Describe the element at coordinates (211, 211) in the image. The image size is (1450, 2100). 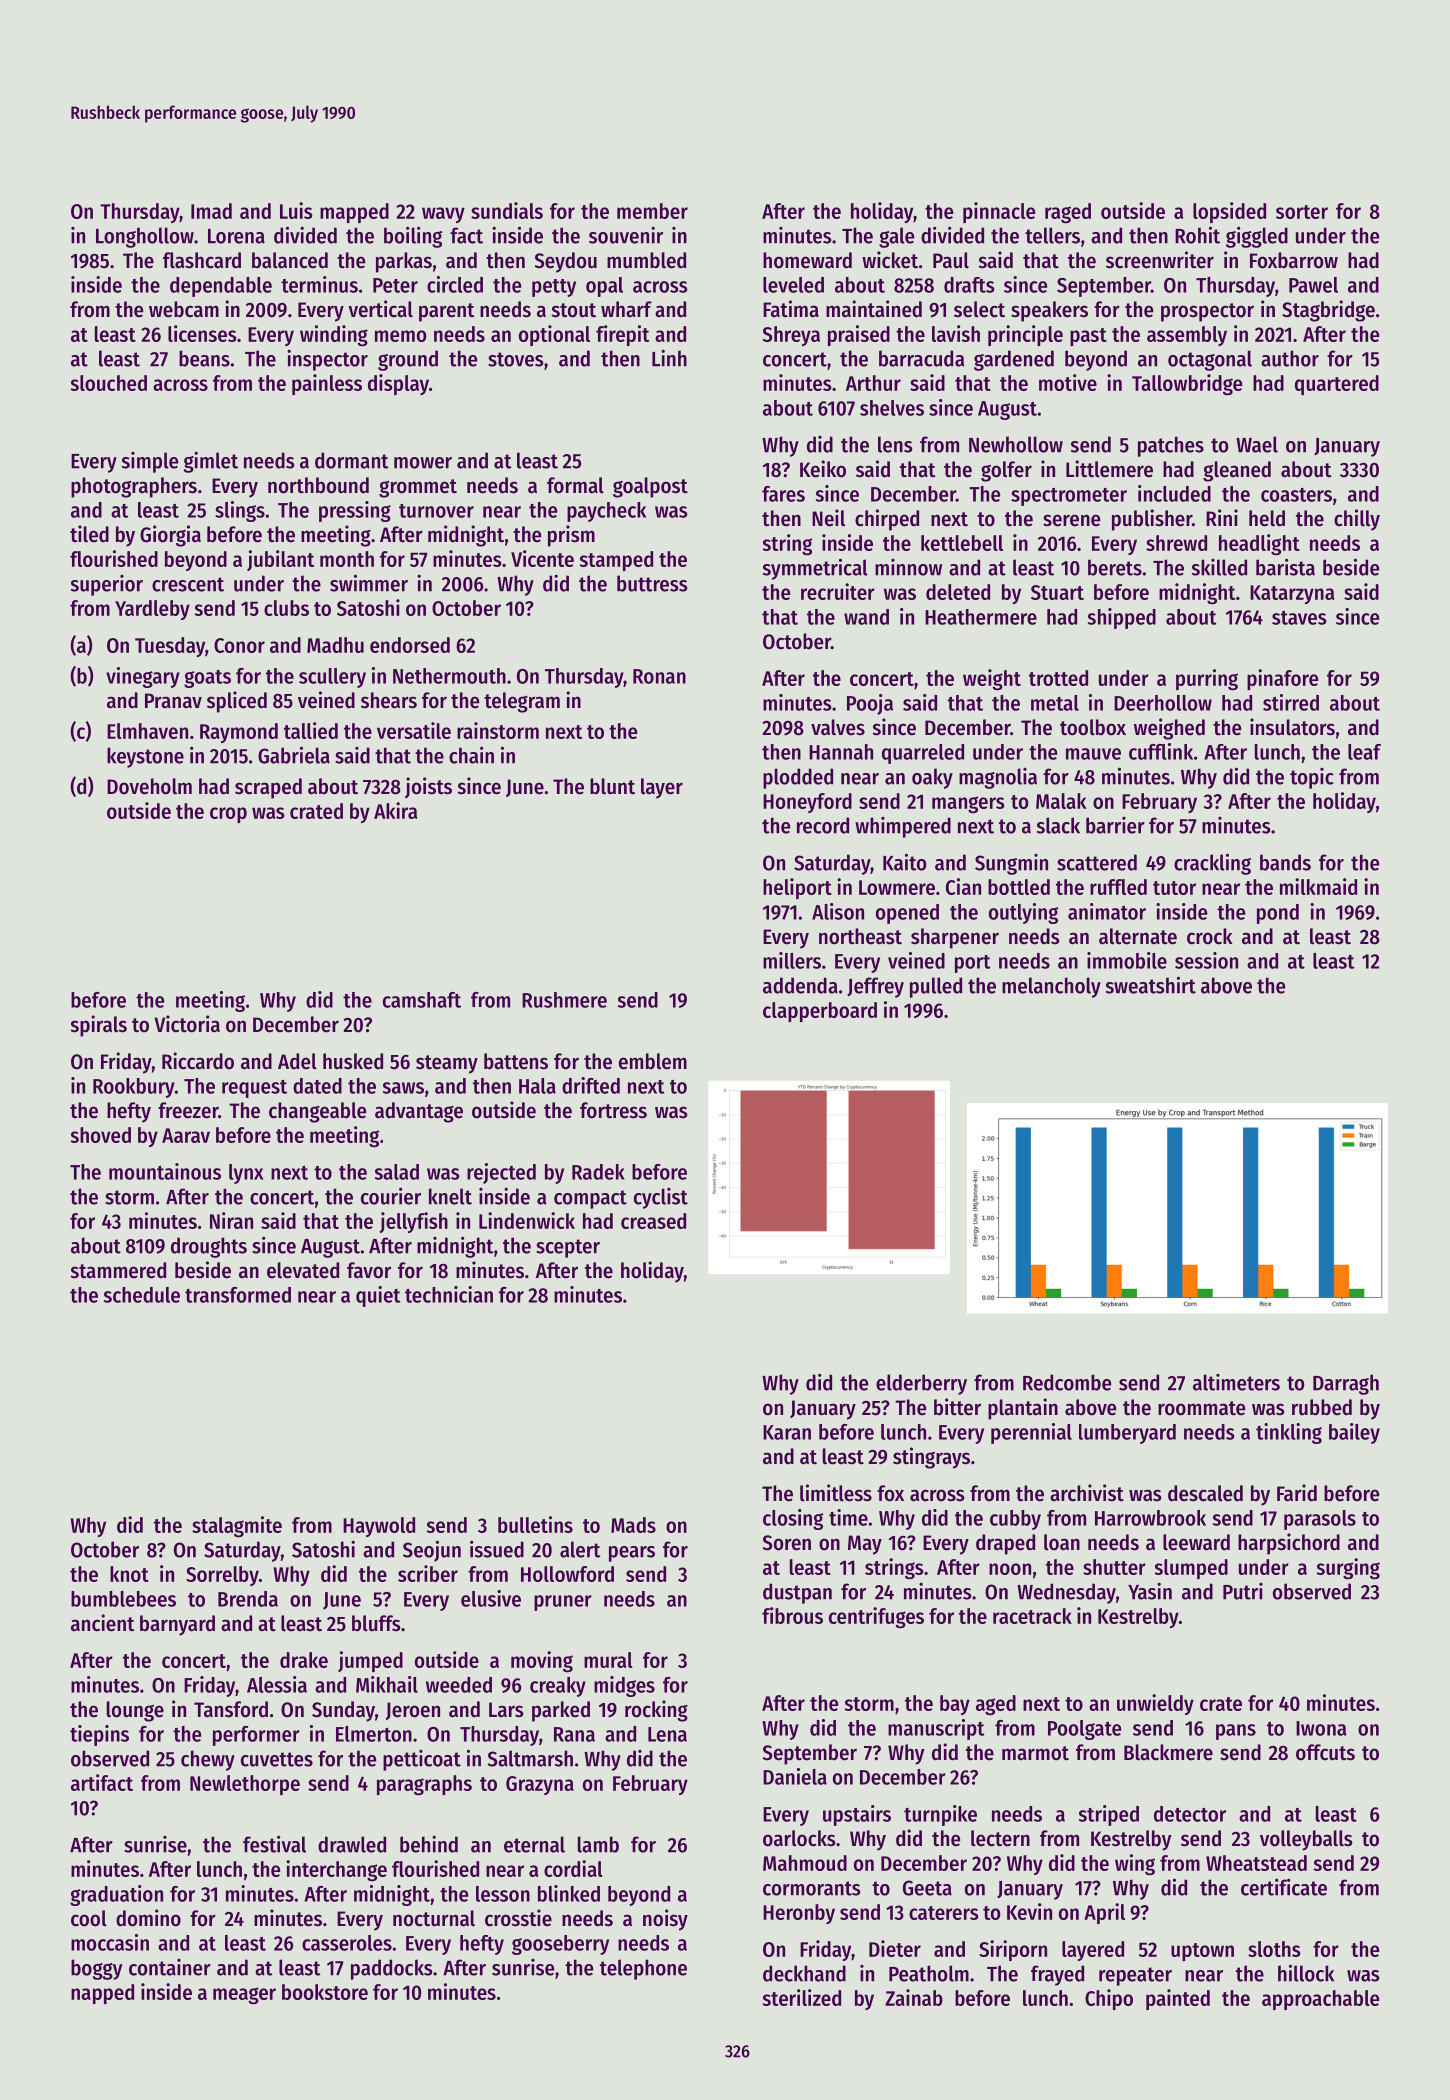
I see `Imad` at that location.
